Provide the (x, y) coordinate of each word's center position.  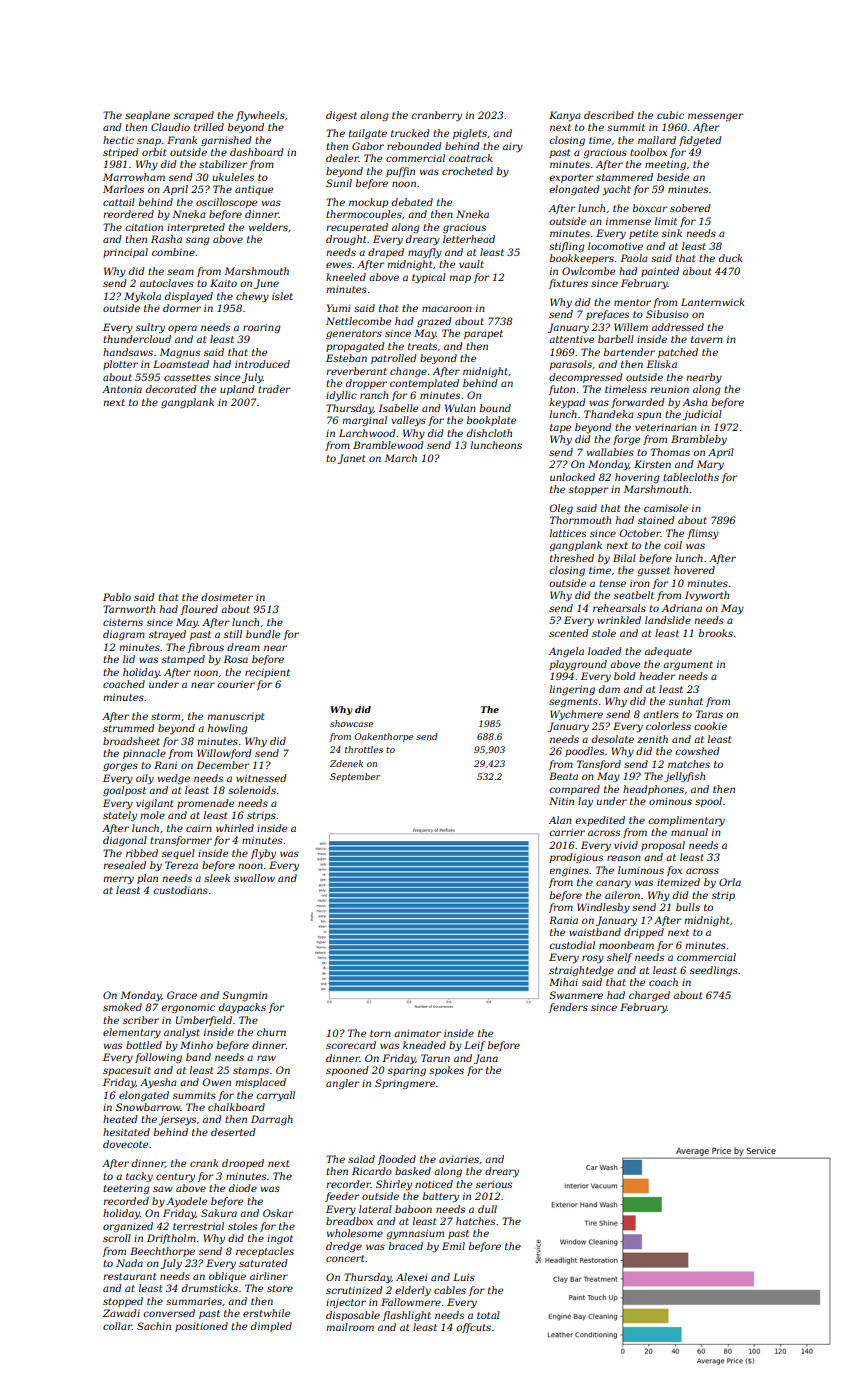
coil (673, 545)
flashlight (407, 1316)
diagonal (125, 841)
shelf (620, 958)
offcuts (473, 1328)
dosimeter (227, 597)
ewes (339, 265)
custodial (572, 945)
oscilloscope (226, 203)
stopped (123, 1302)
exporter (571, 178)
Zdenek (346, 763)
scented (568, 633)
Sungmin (244, 996)
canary (613, 884)
